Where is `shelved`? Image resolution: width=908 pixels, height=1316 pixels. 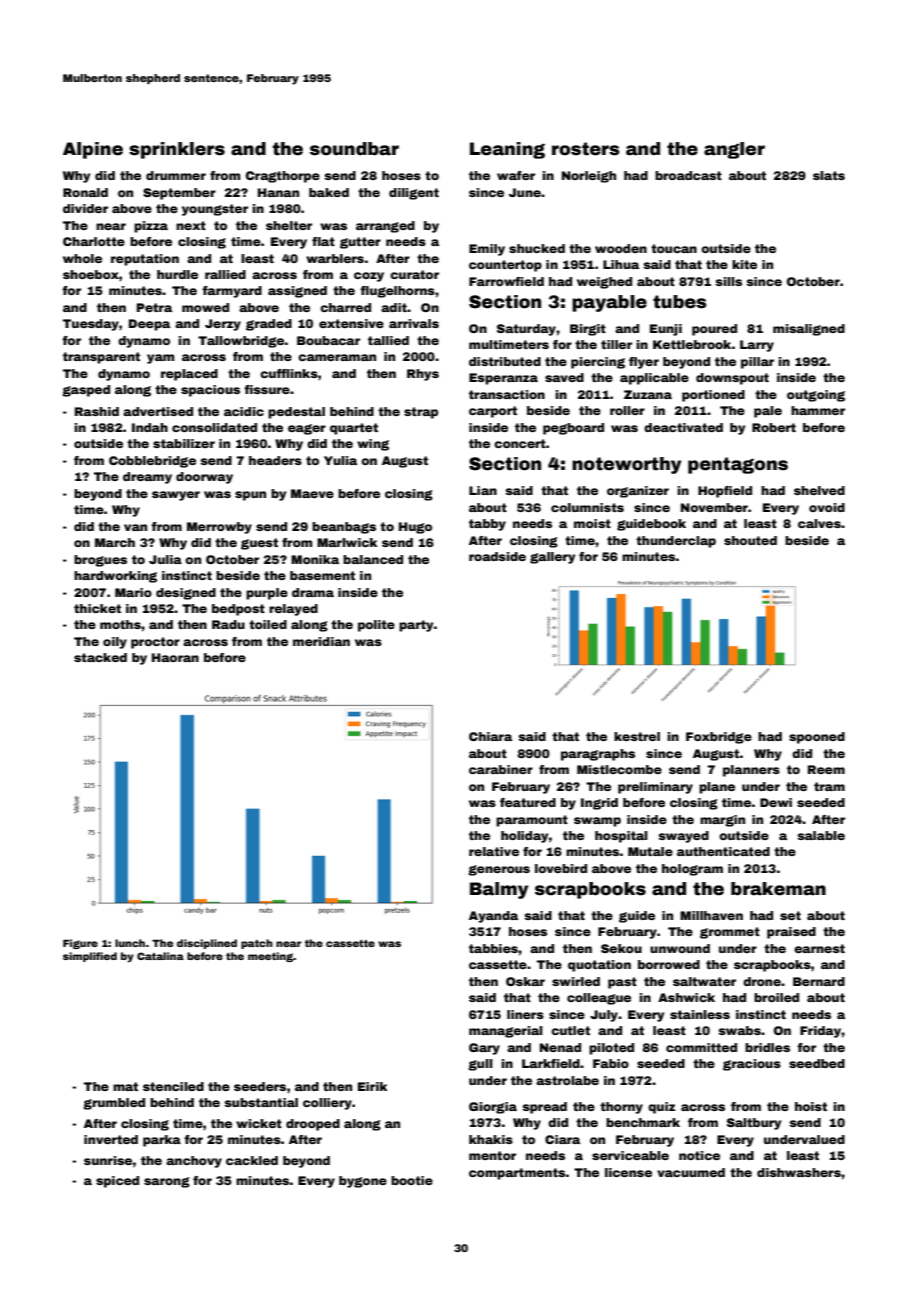
shelved is located at coordinates (819, 490).
